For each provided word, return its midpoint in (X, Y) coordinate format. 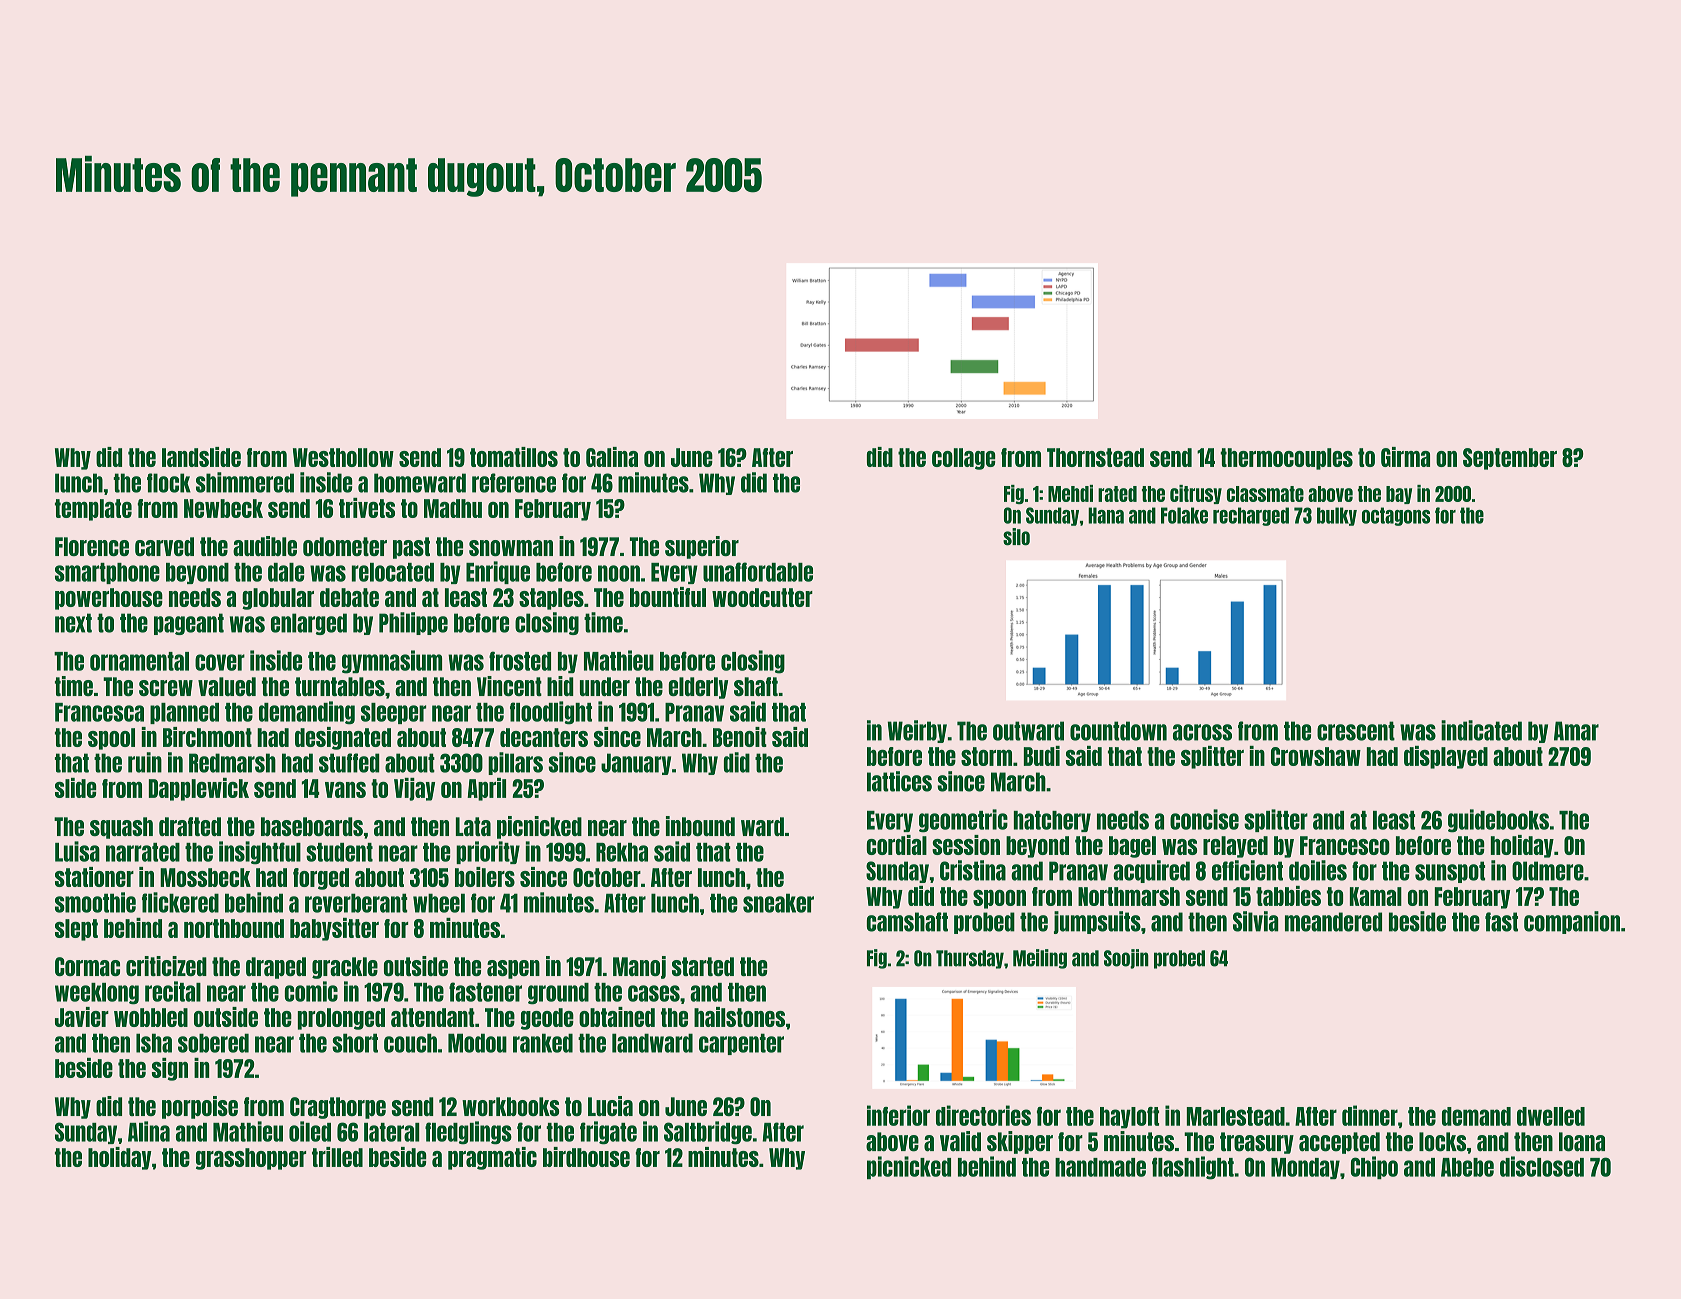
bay (1399, 495)
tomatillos (514, 457)
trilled (337, 1157)
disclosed (1542, 1166)
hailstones (739, 1017)
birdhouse (586, 1157)
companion (1572, 922)
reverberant (356, 903)
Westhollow (343, 457)
